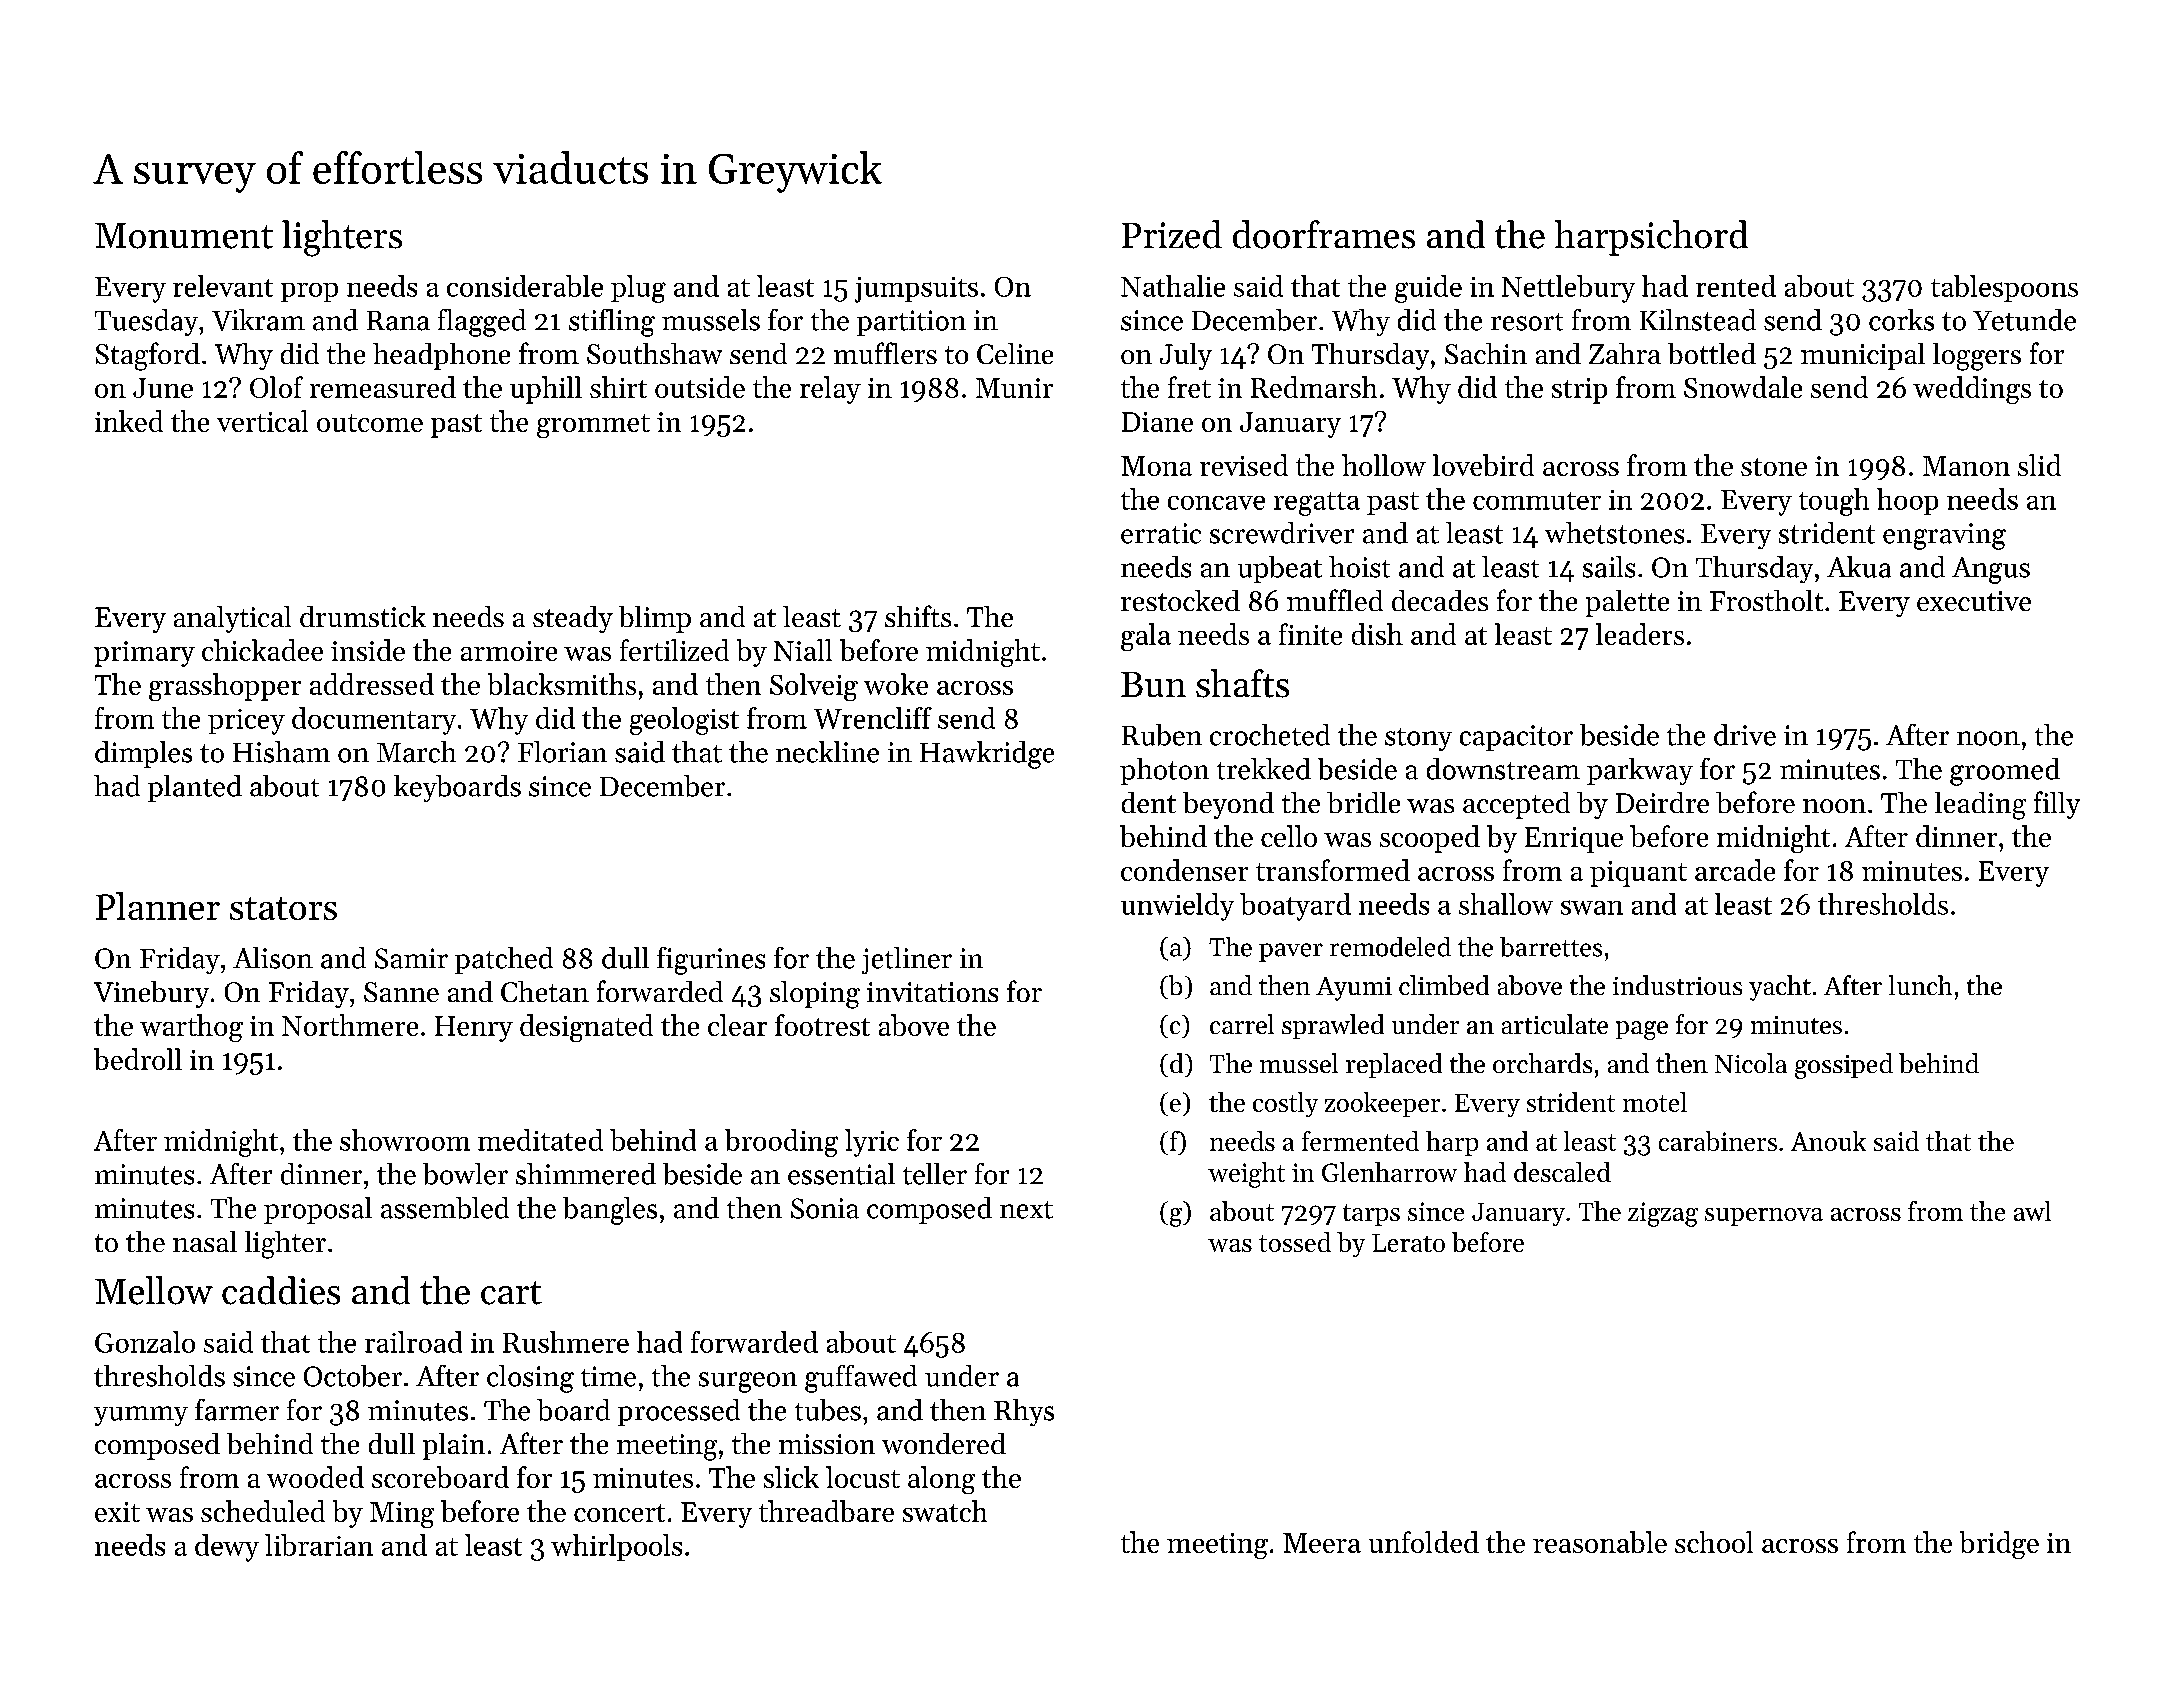  Describe the element at coordinates (619, 1513) in the image. I see `concert` at that location.
